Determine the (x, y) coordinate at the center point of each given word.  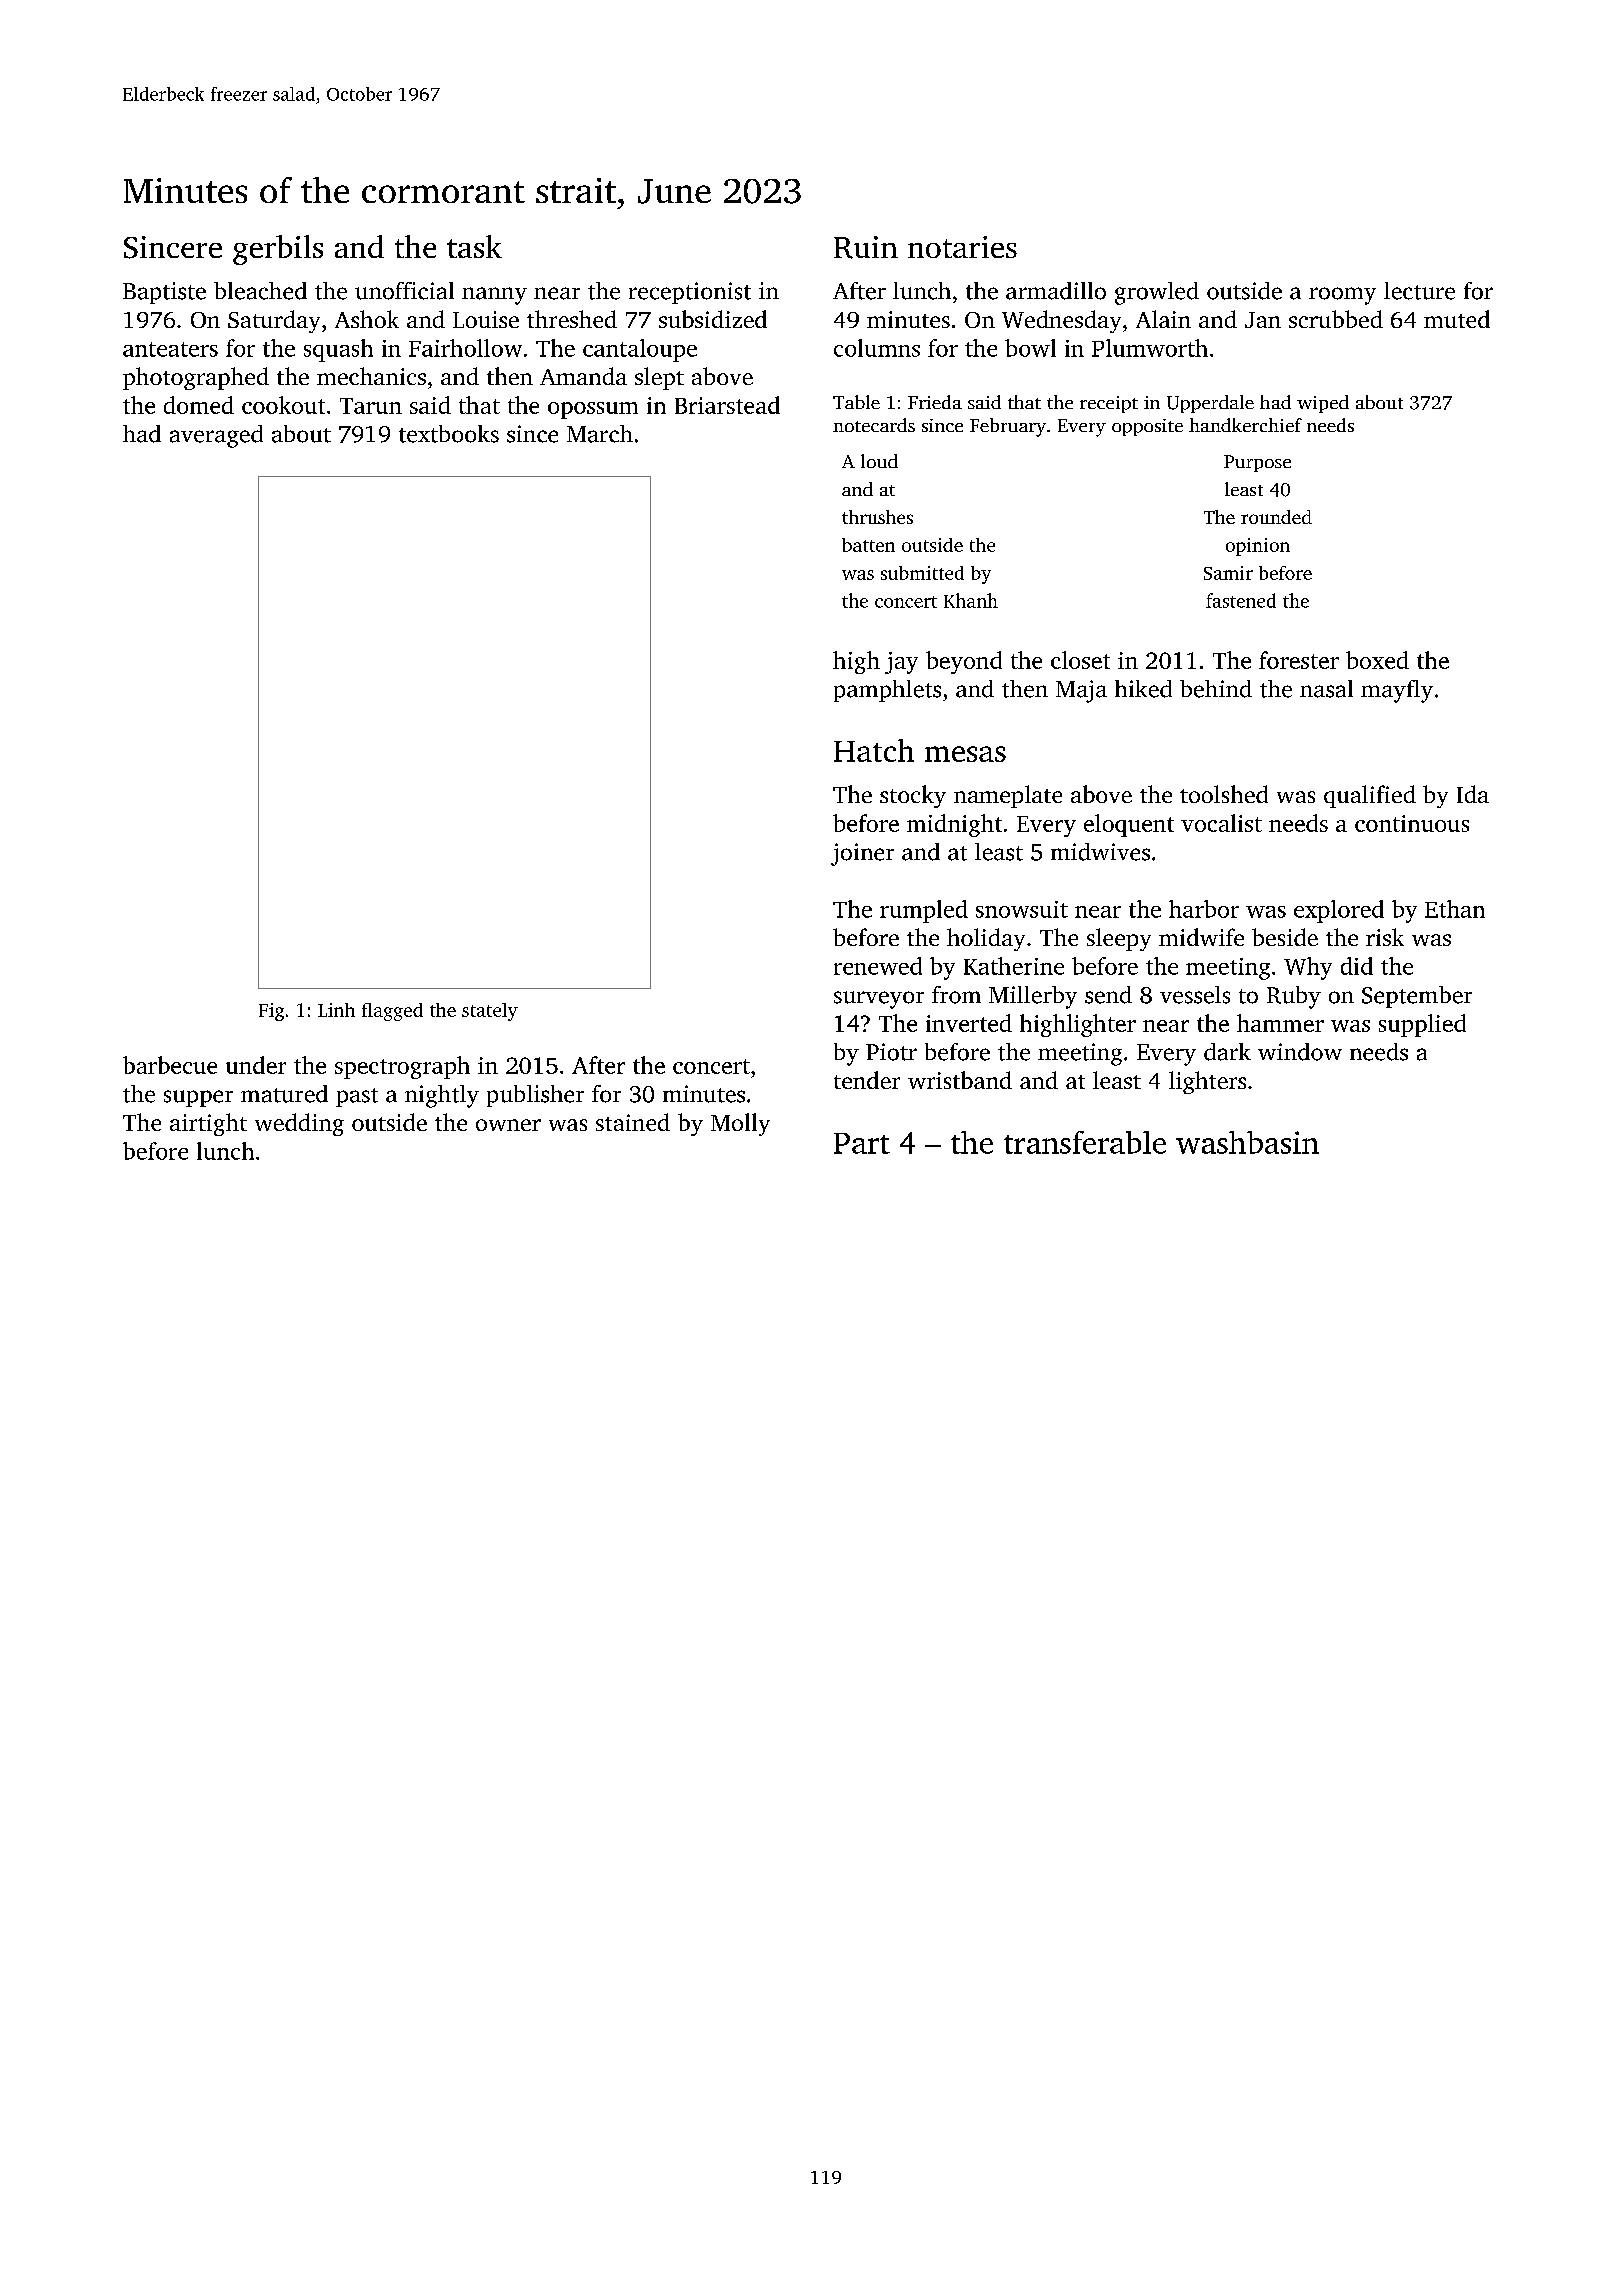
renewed (878, 966)
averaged (216, 436)
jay (901, 663)
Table (856, 402)
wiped (1323, 404)
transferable (1085, 1142)
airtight (208, 1124)
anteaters (170, 349)
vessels (1195, 995)
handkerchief (1245, 425)
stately (490, 1012)
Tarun (371, 406)
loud (879, 461)
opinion (1258, 547)
